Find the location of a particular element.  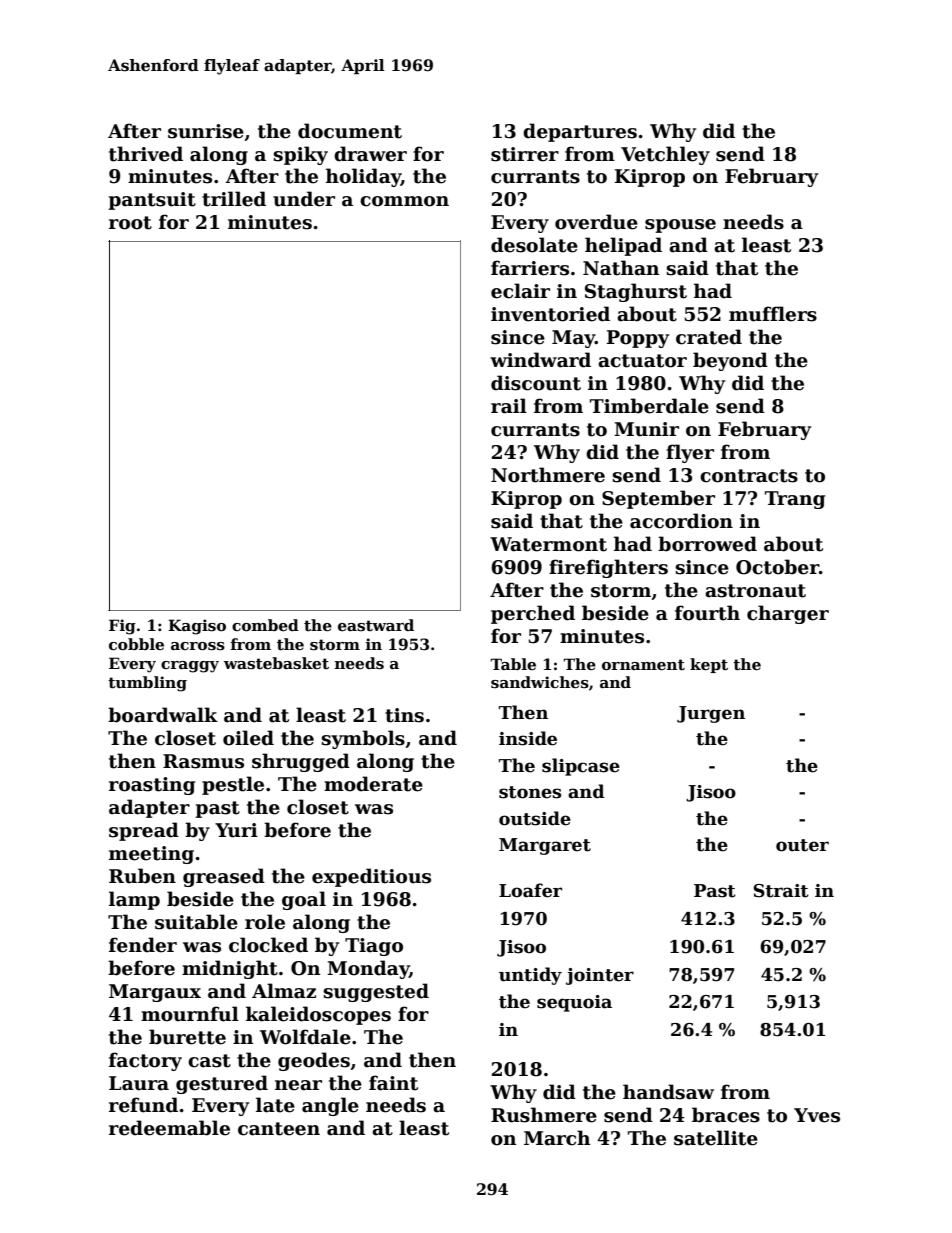

untidy is located at coordinates (530, 976).
